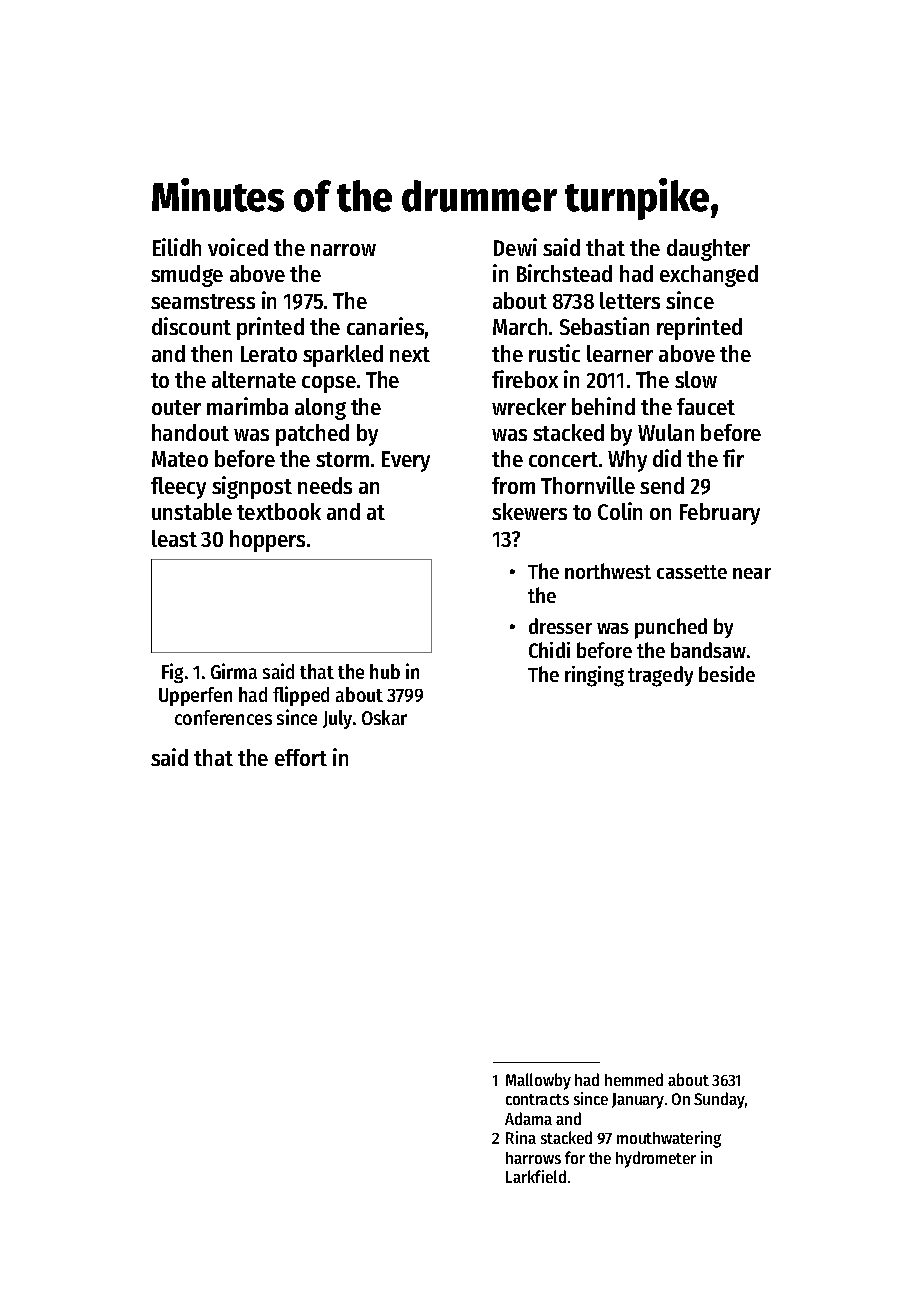 The height and width of the screenshot is (1311, 924). Describe the element at coordinates (634, 1079) in the screenshot. I see `hemmed` at that location.
